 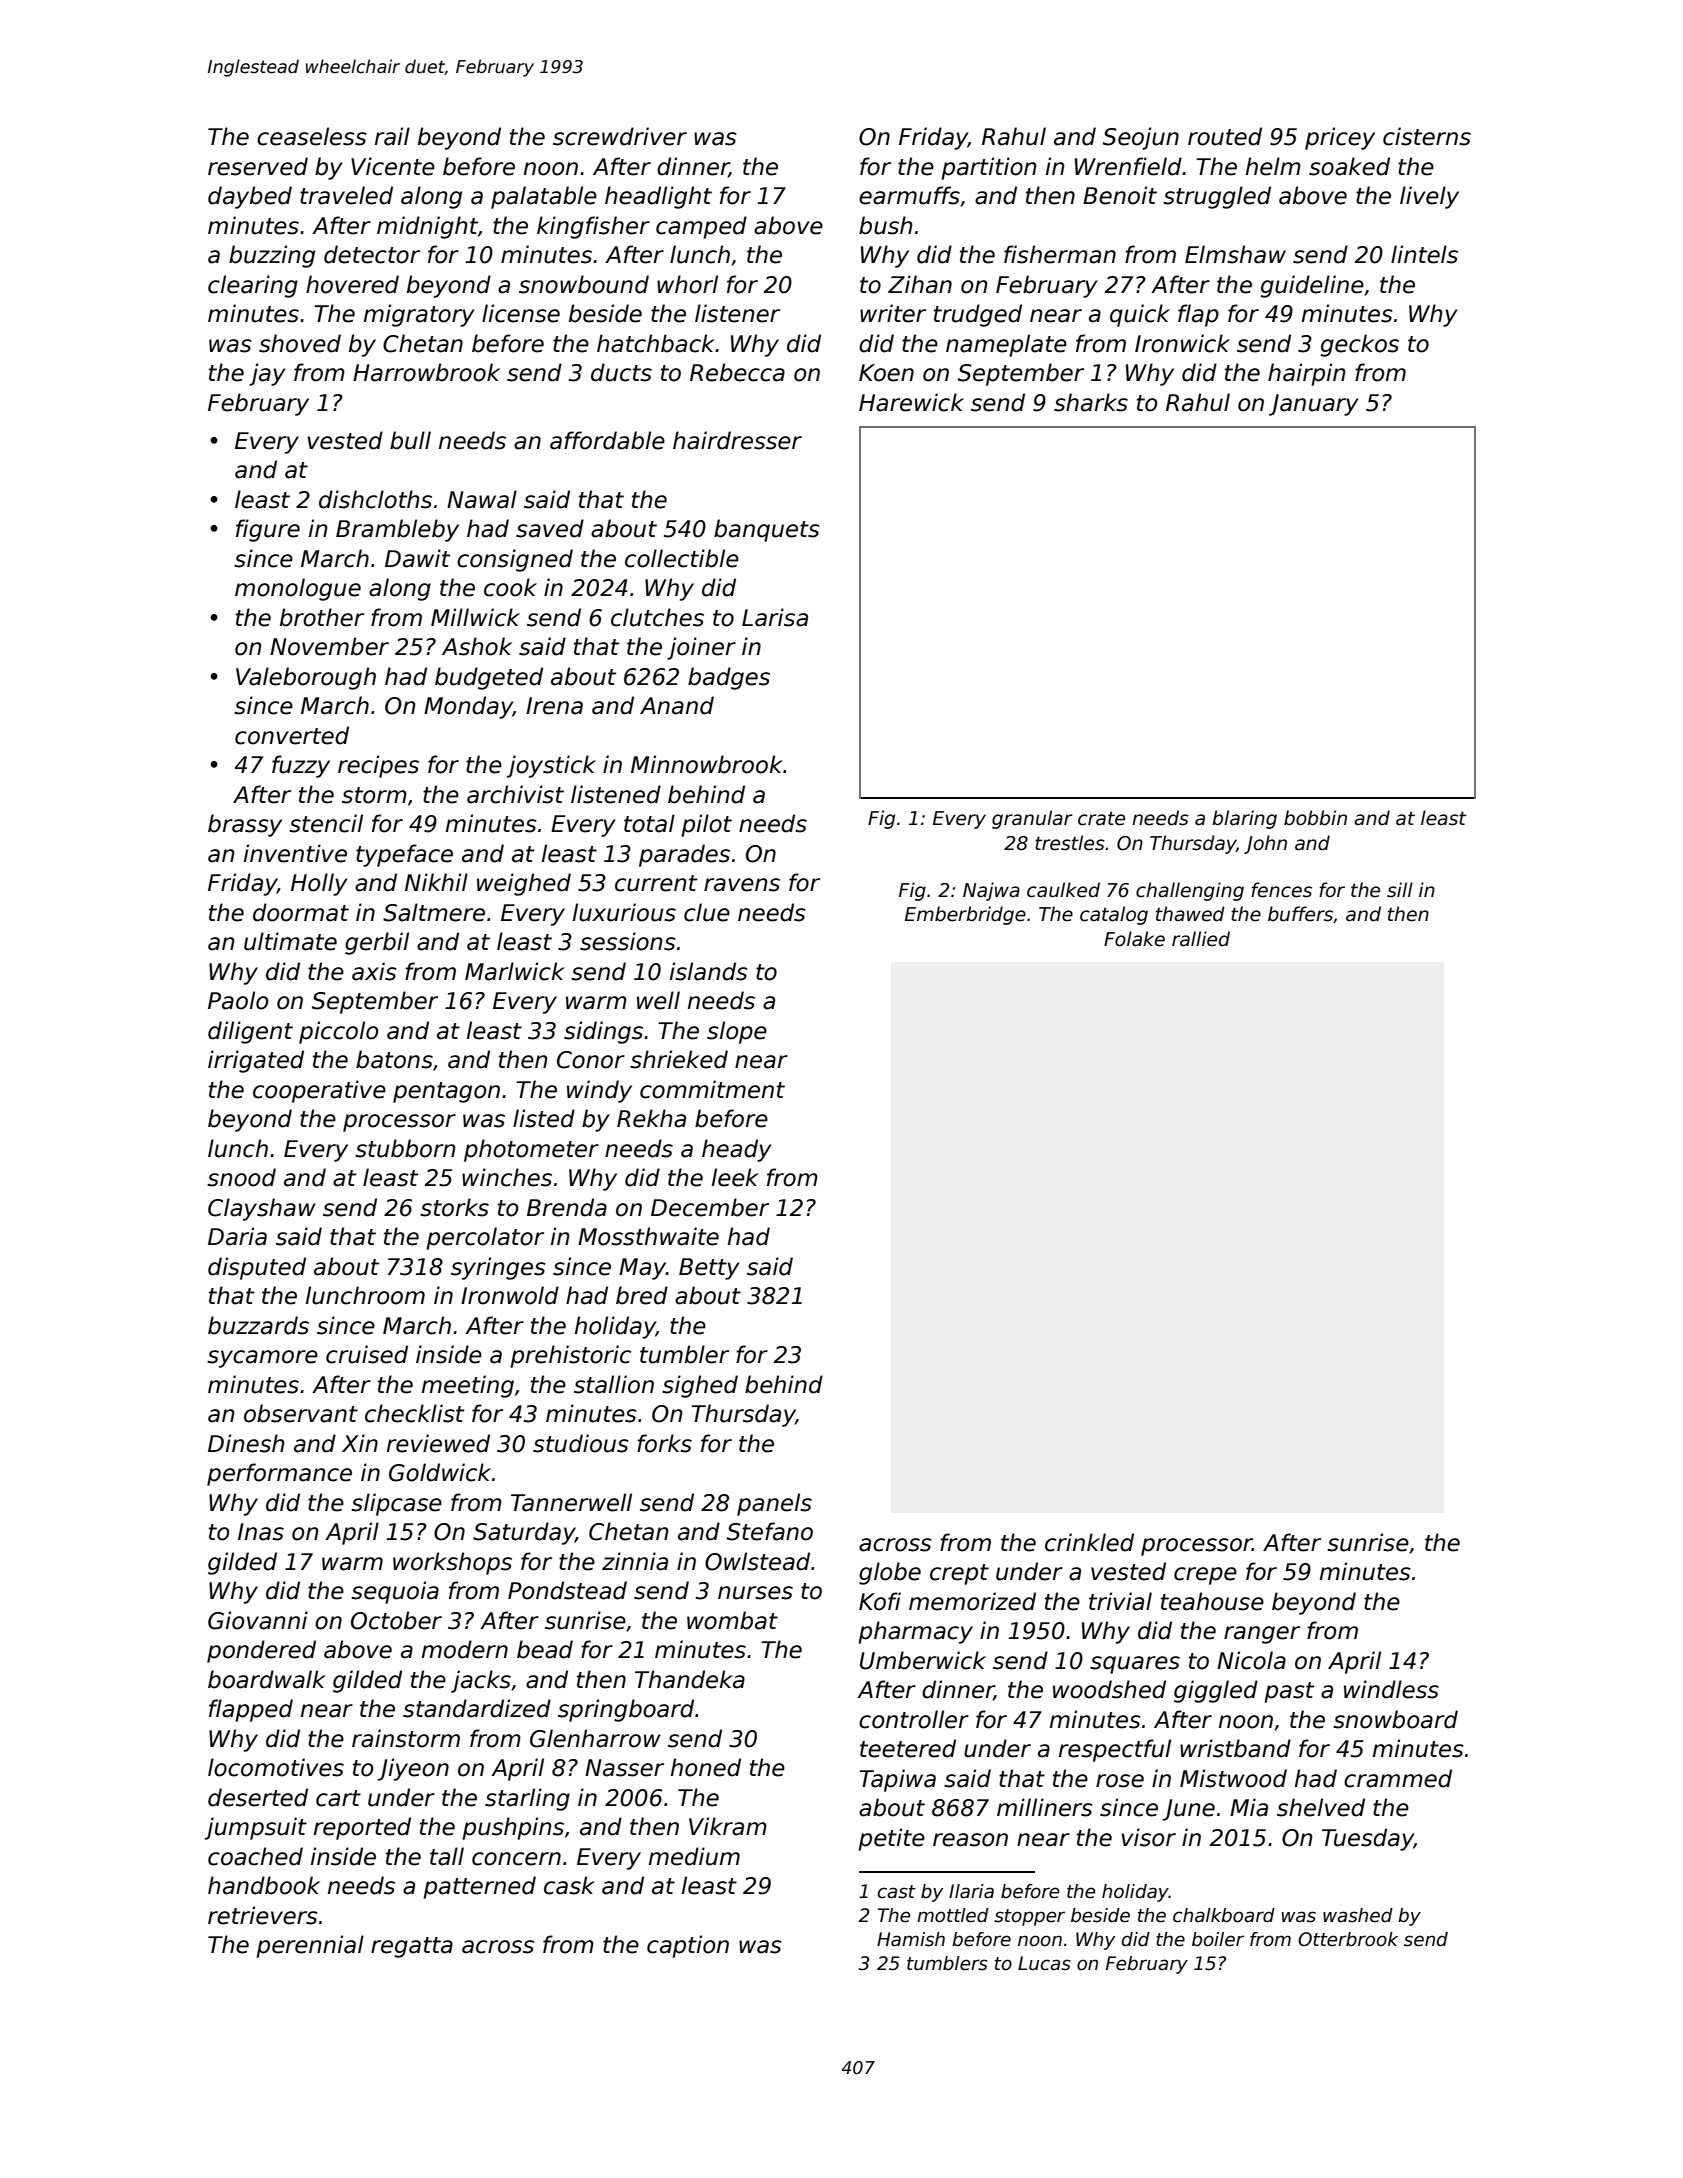 I want to click on partition, so click(x=989, y=168).
